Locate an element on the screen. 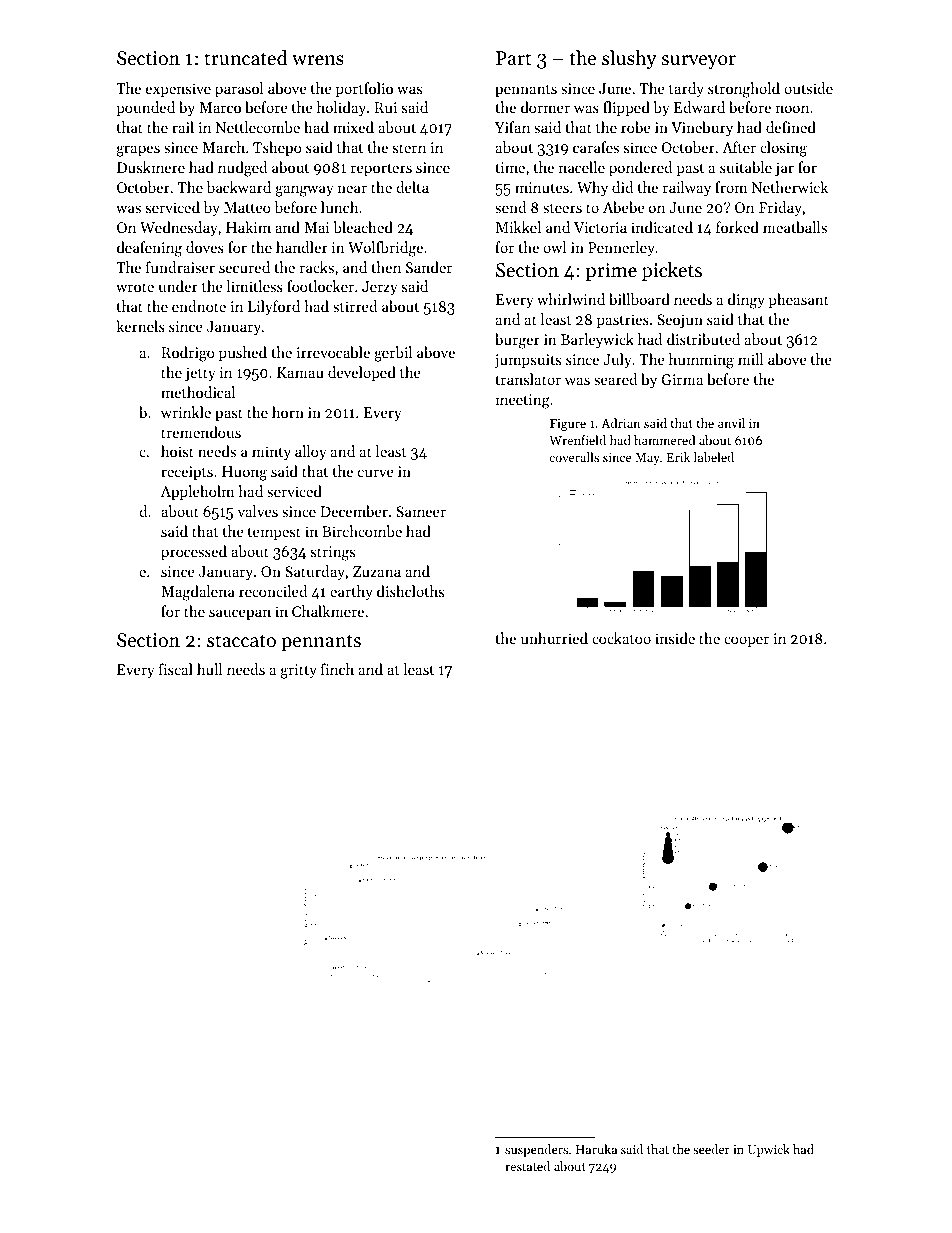 This screenshot has width=952, height=1233. truncated is located at coordinates (245, 58).
